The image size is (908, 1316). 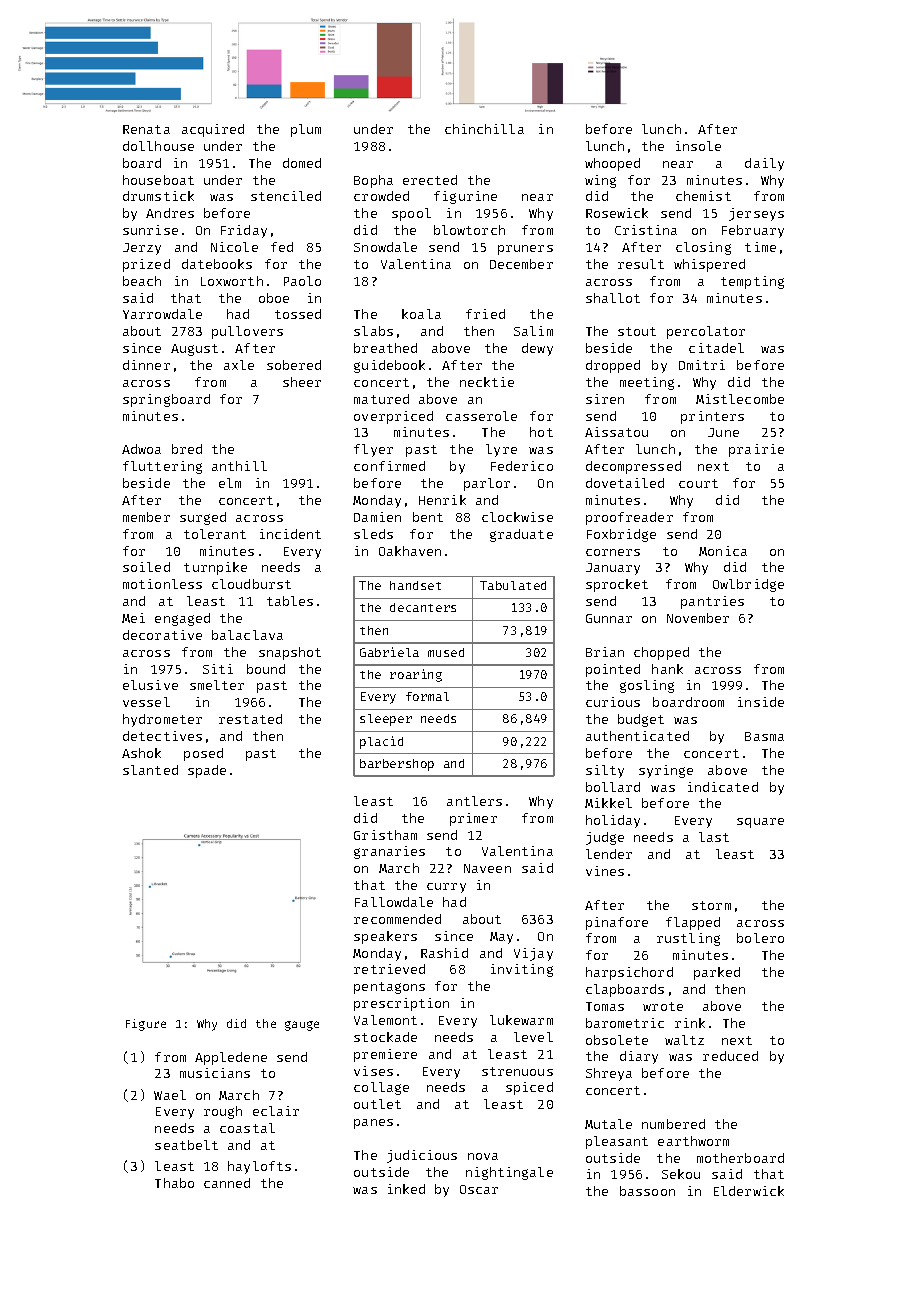 What do you see at coordinates (661, 653) in the screenshot?
I see `chopped` at bounding box center [661, 653].
